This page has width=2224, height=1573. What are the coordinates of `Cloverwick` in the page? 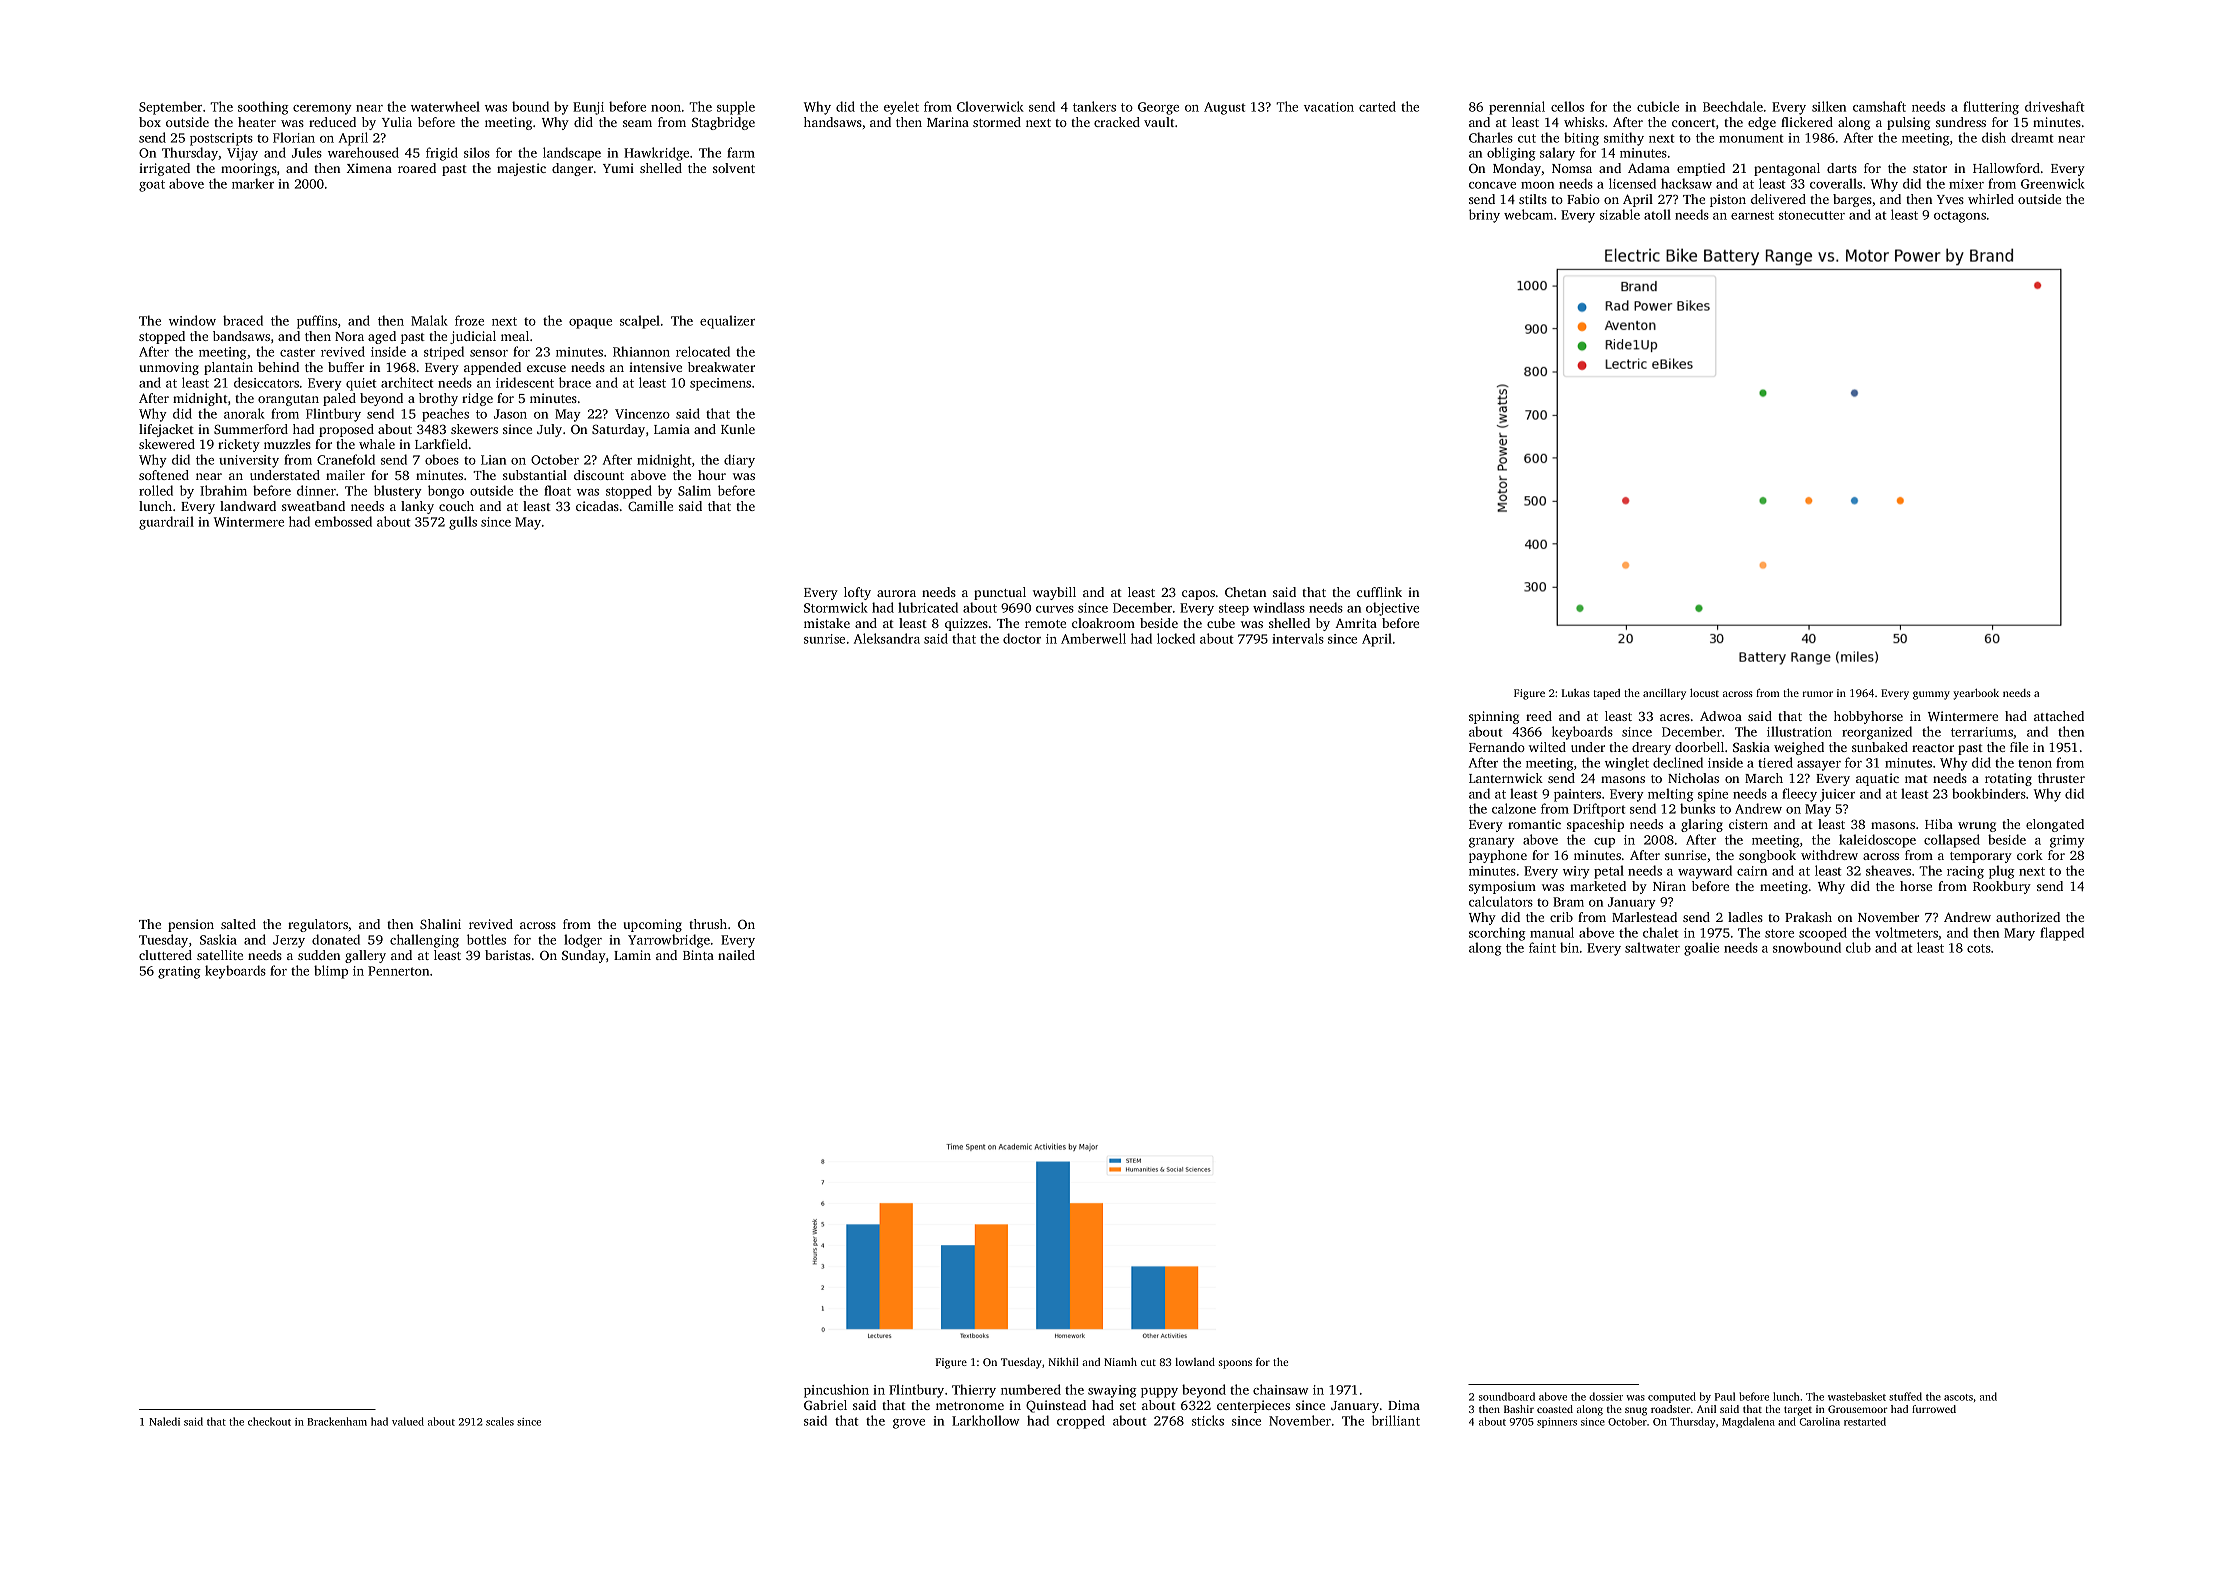 It's located at (990, 106).
